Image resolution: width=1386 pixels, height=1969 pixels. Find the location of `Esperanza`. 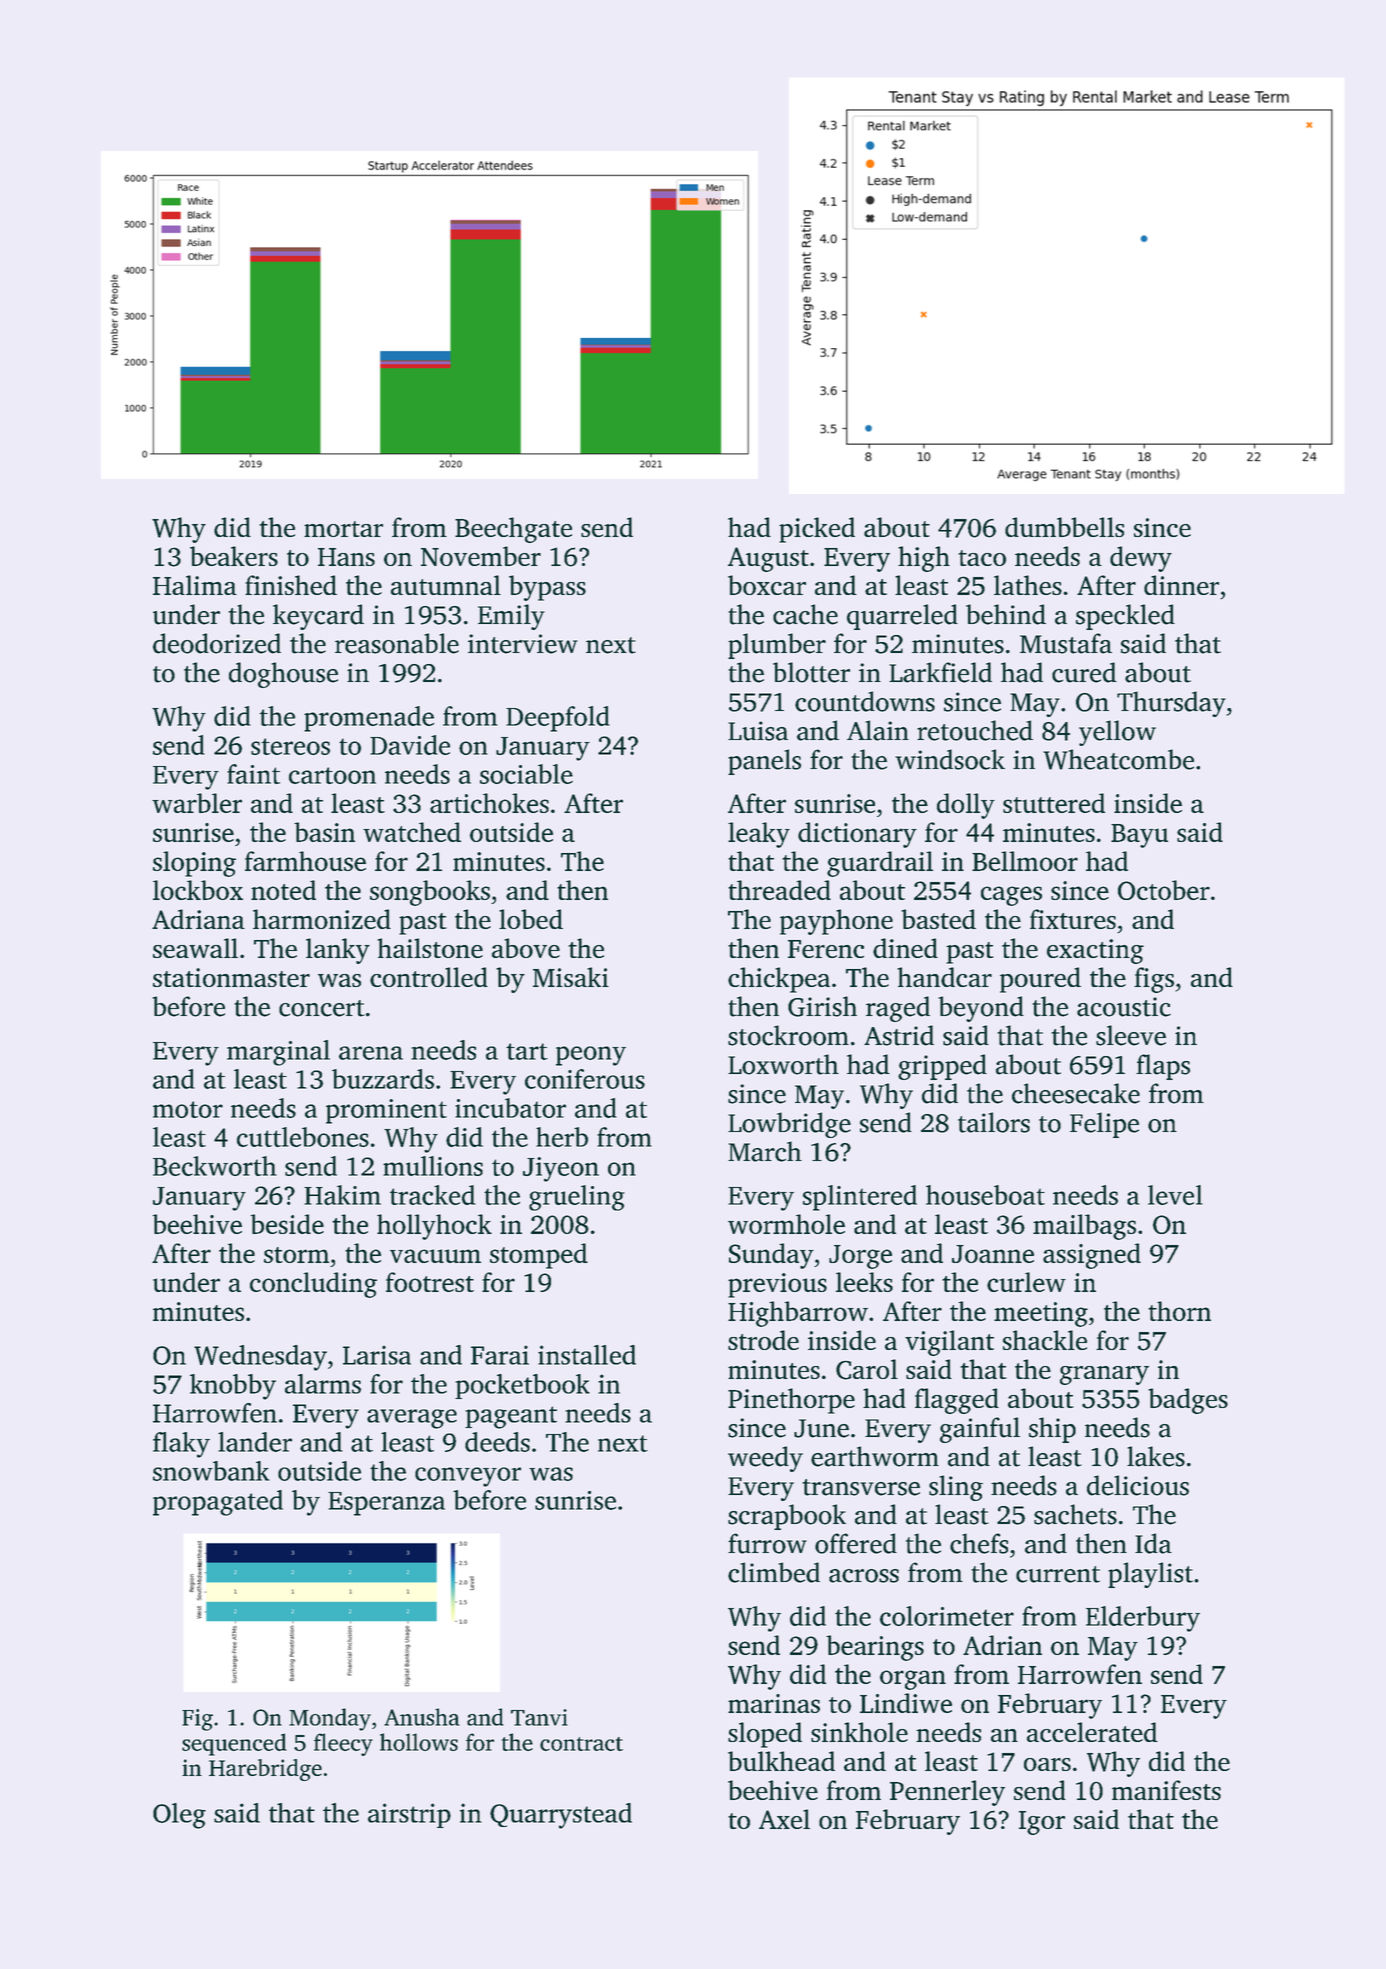

Esperanza is located at coordinates (386, 1504).
